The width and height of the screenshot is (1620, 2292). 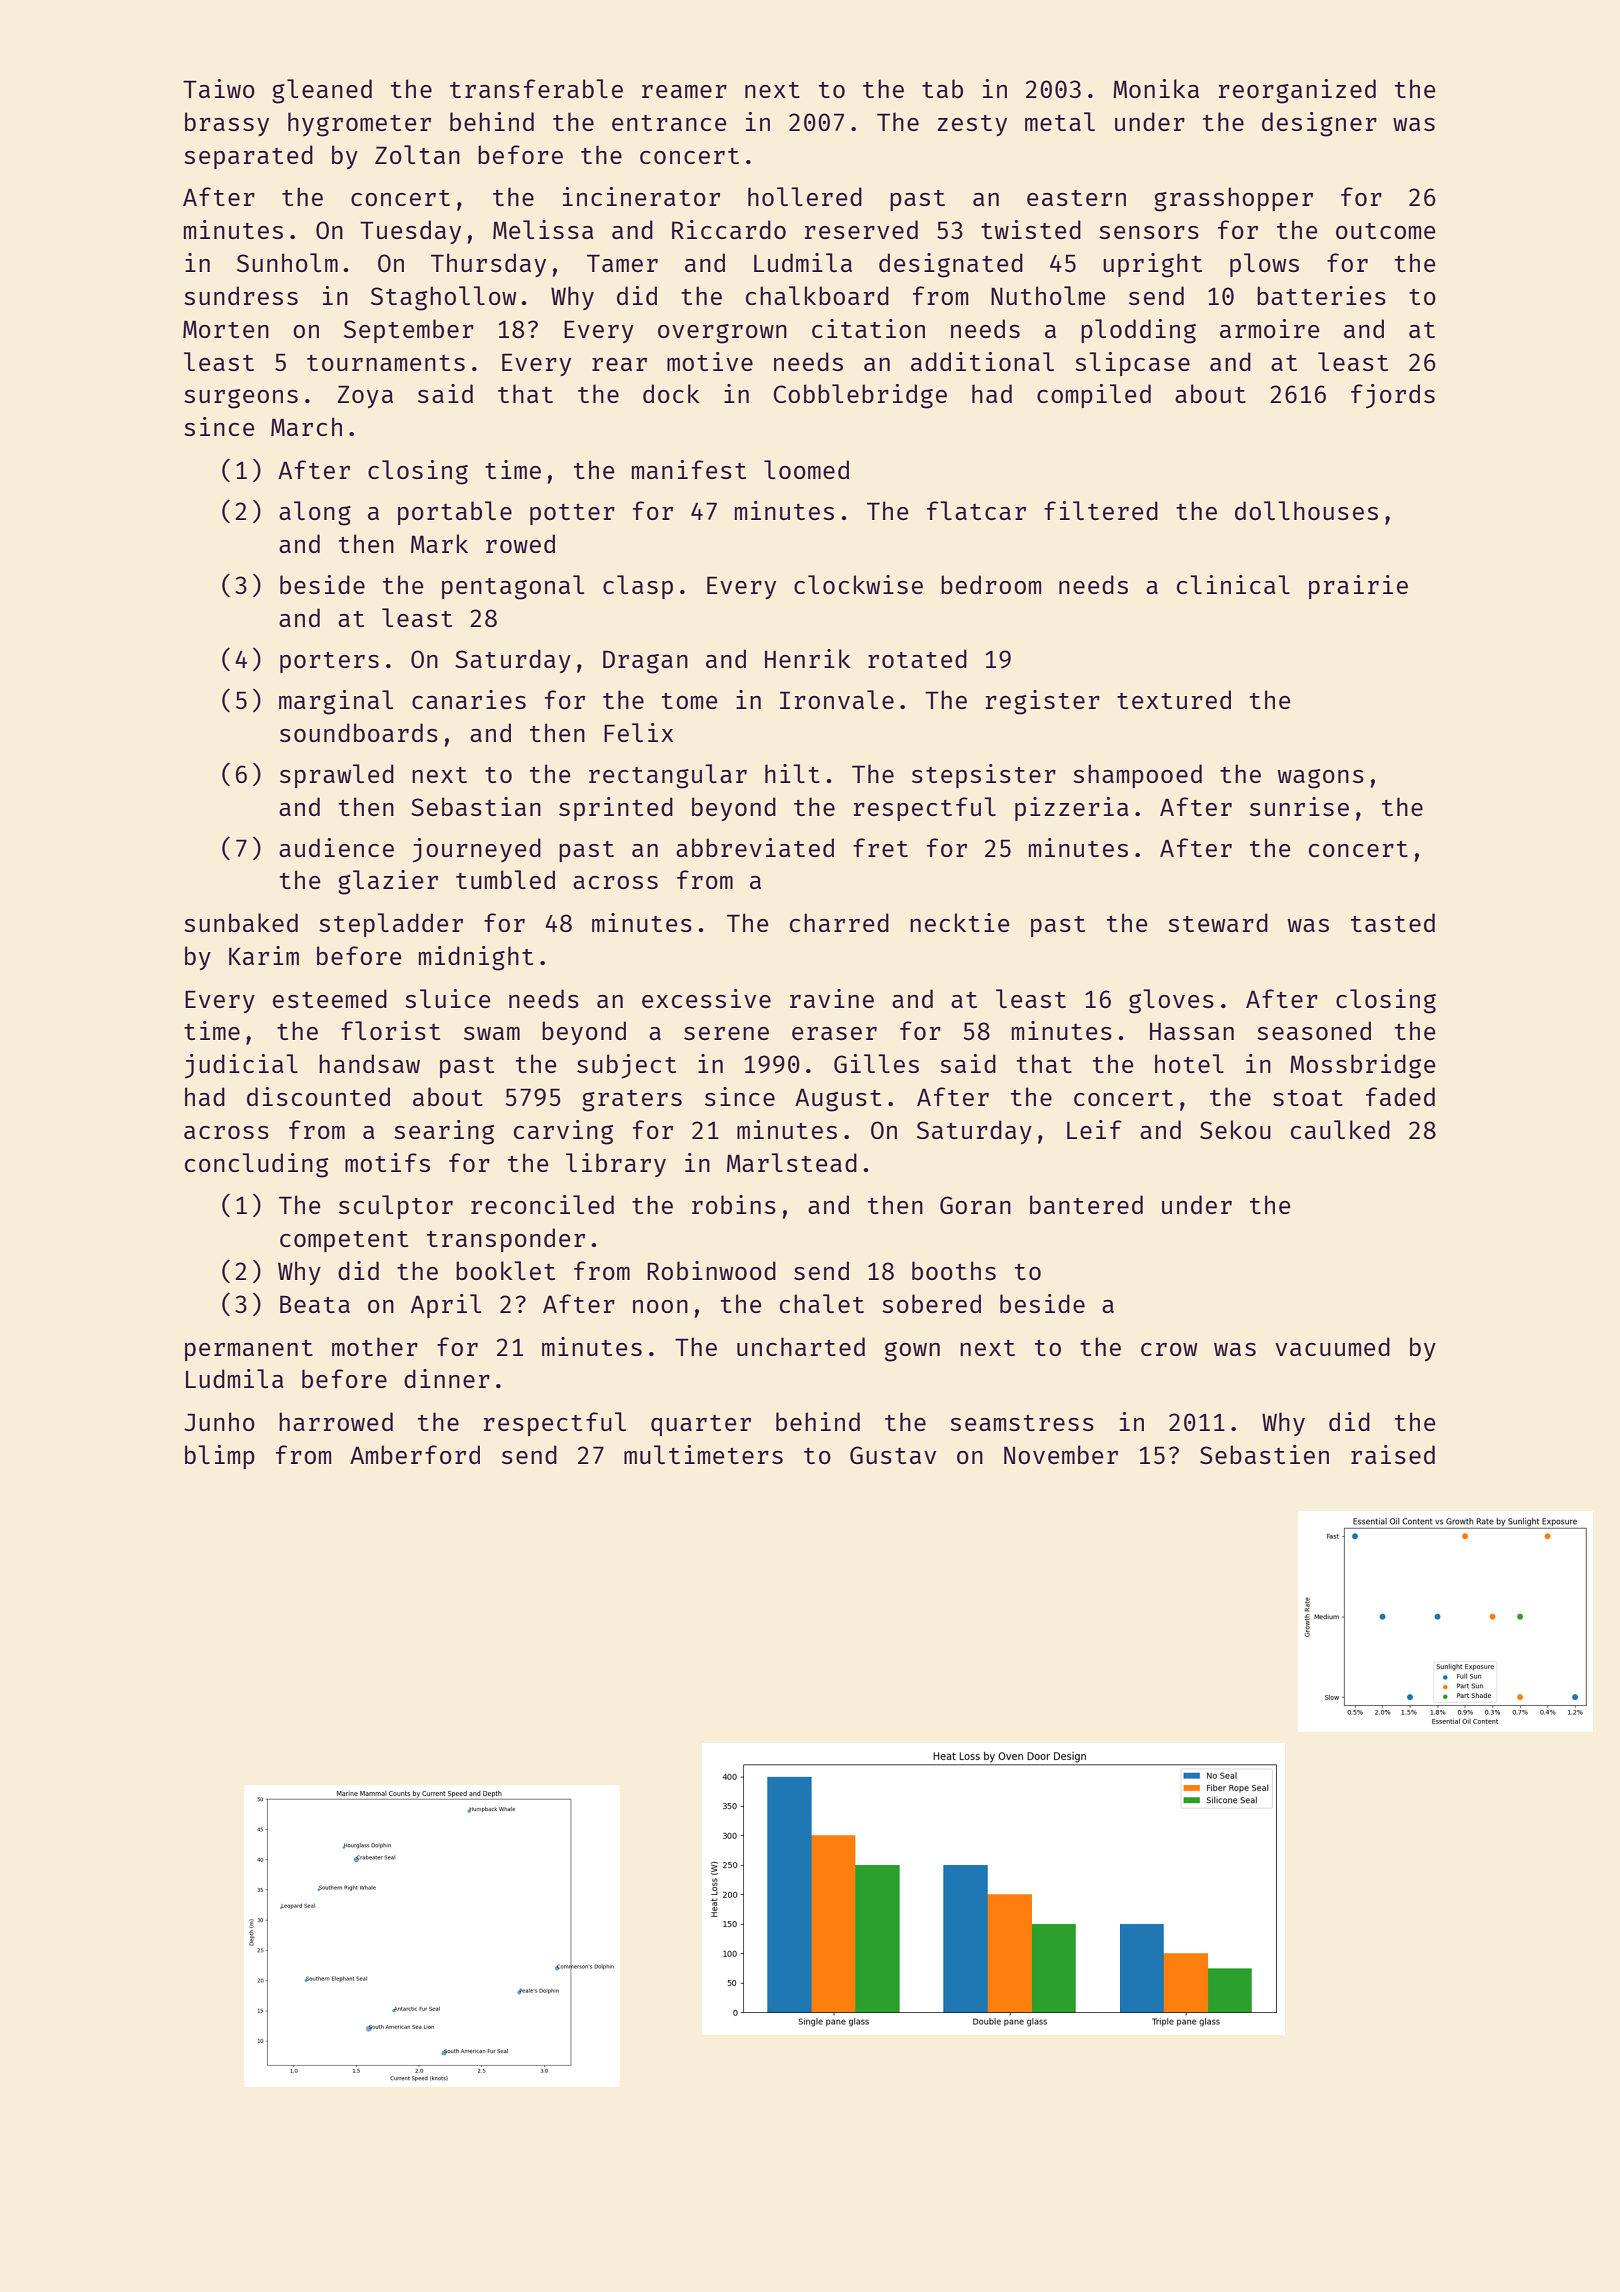 What do you see at coordinates (1400, 1096) in the screenshot?
I see `faded` at bounding box center [1400, 1096].
